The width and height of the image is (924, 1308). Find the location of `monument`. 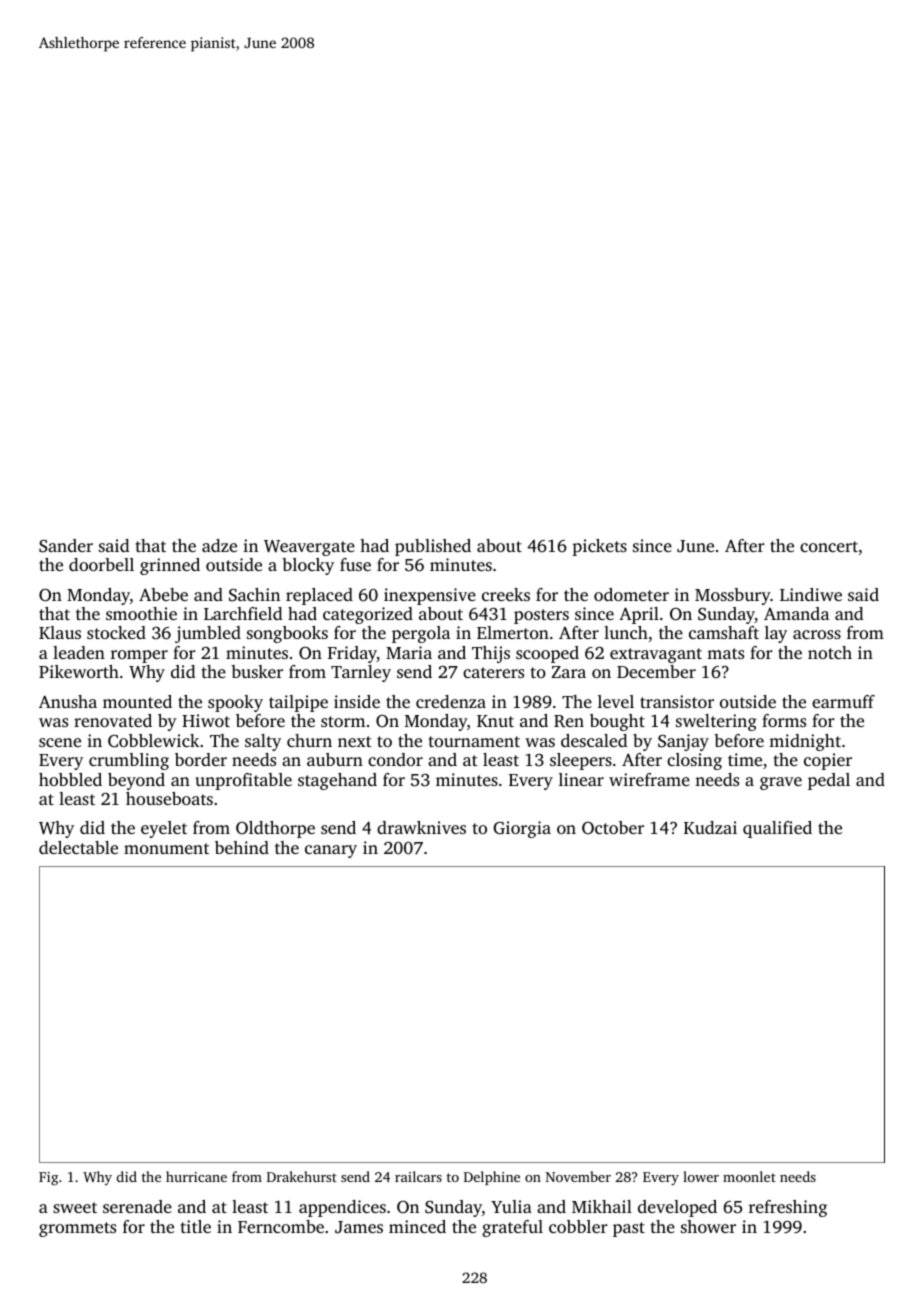

monument is located at coordinates (166, 848).
